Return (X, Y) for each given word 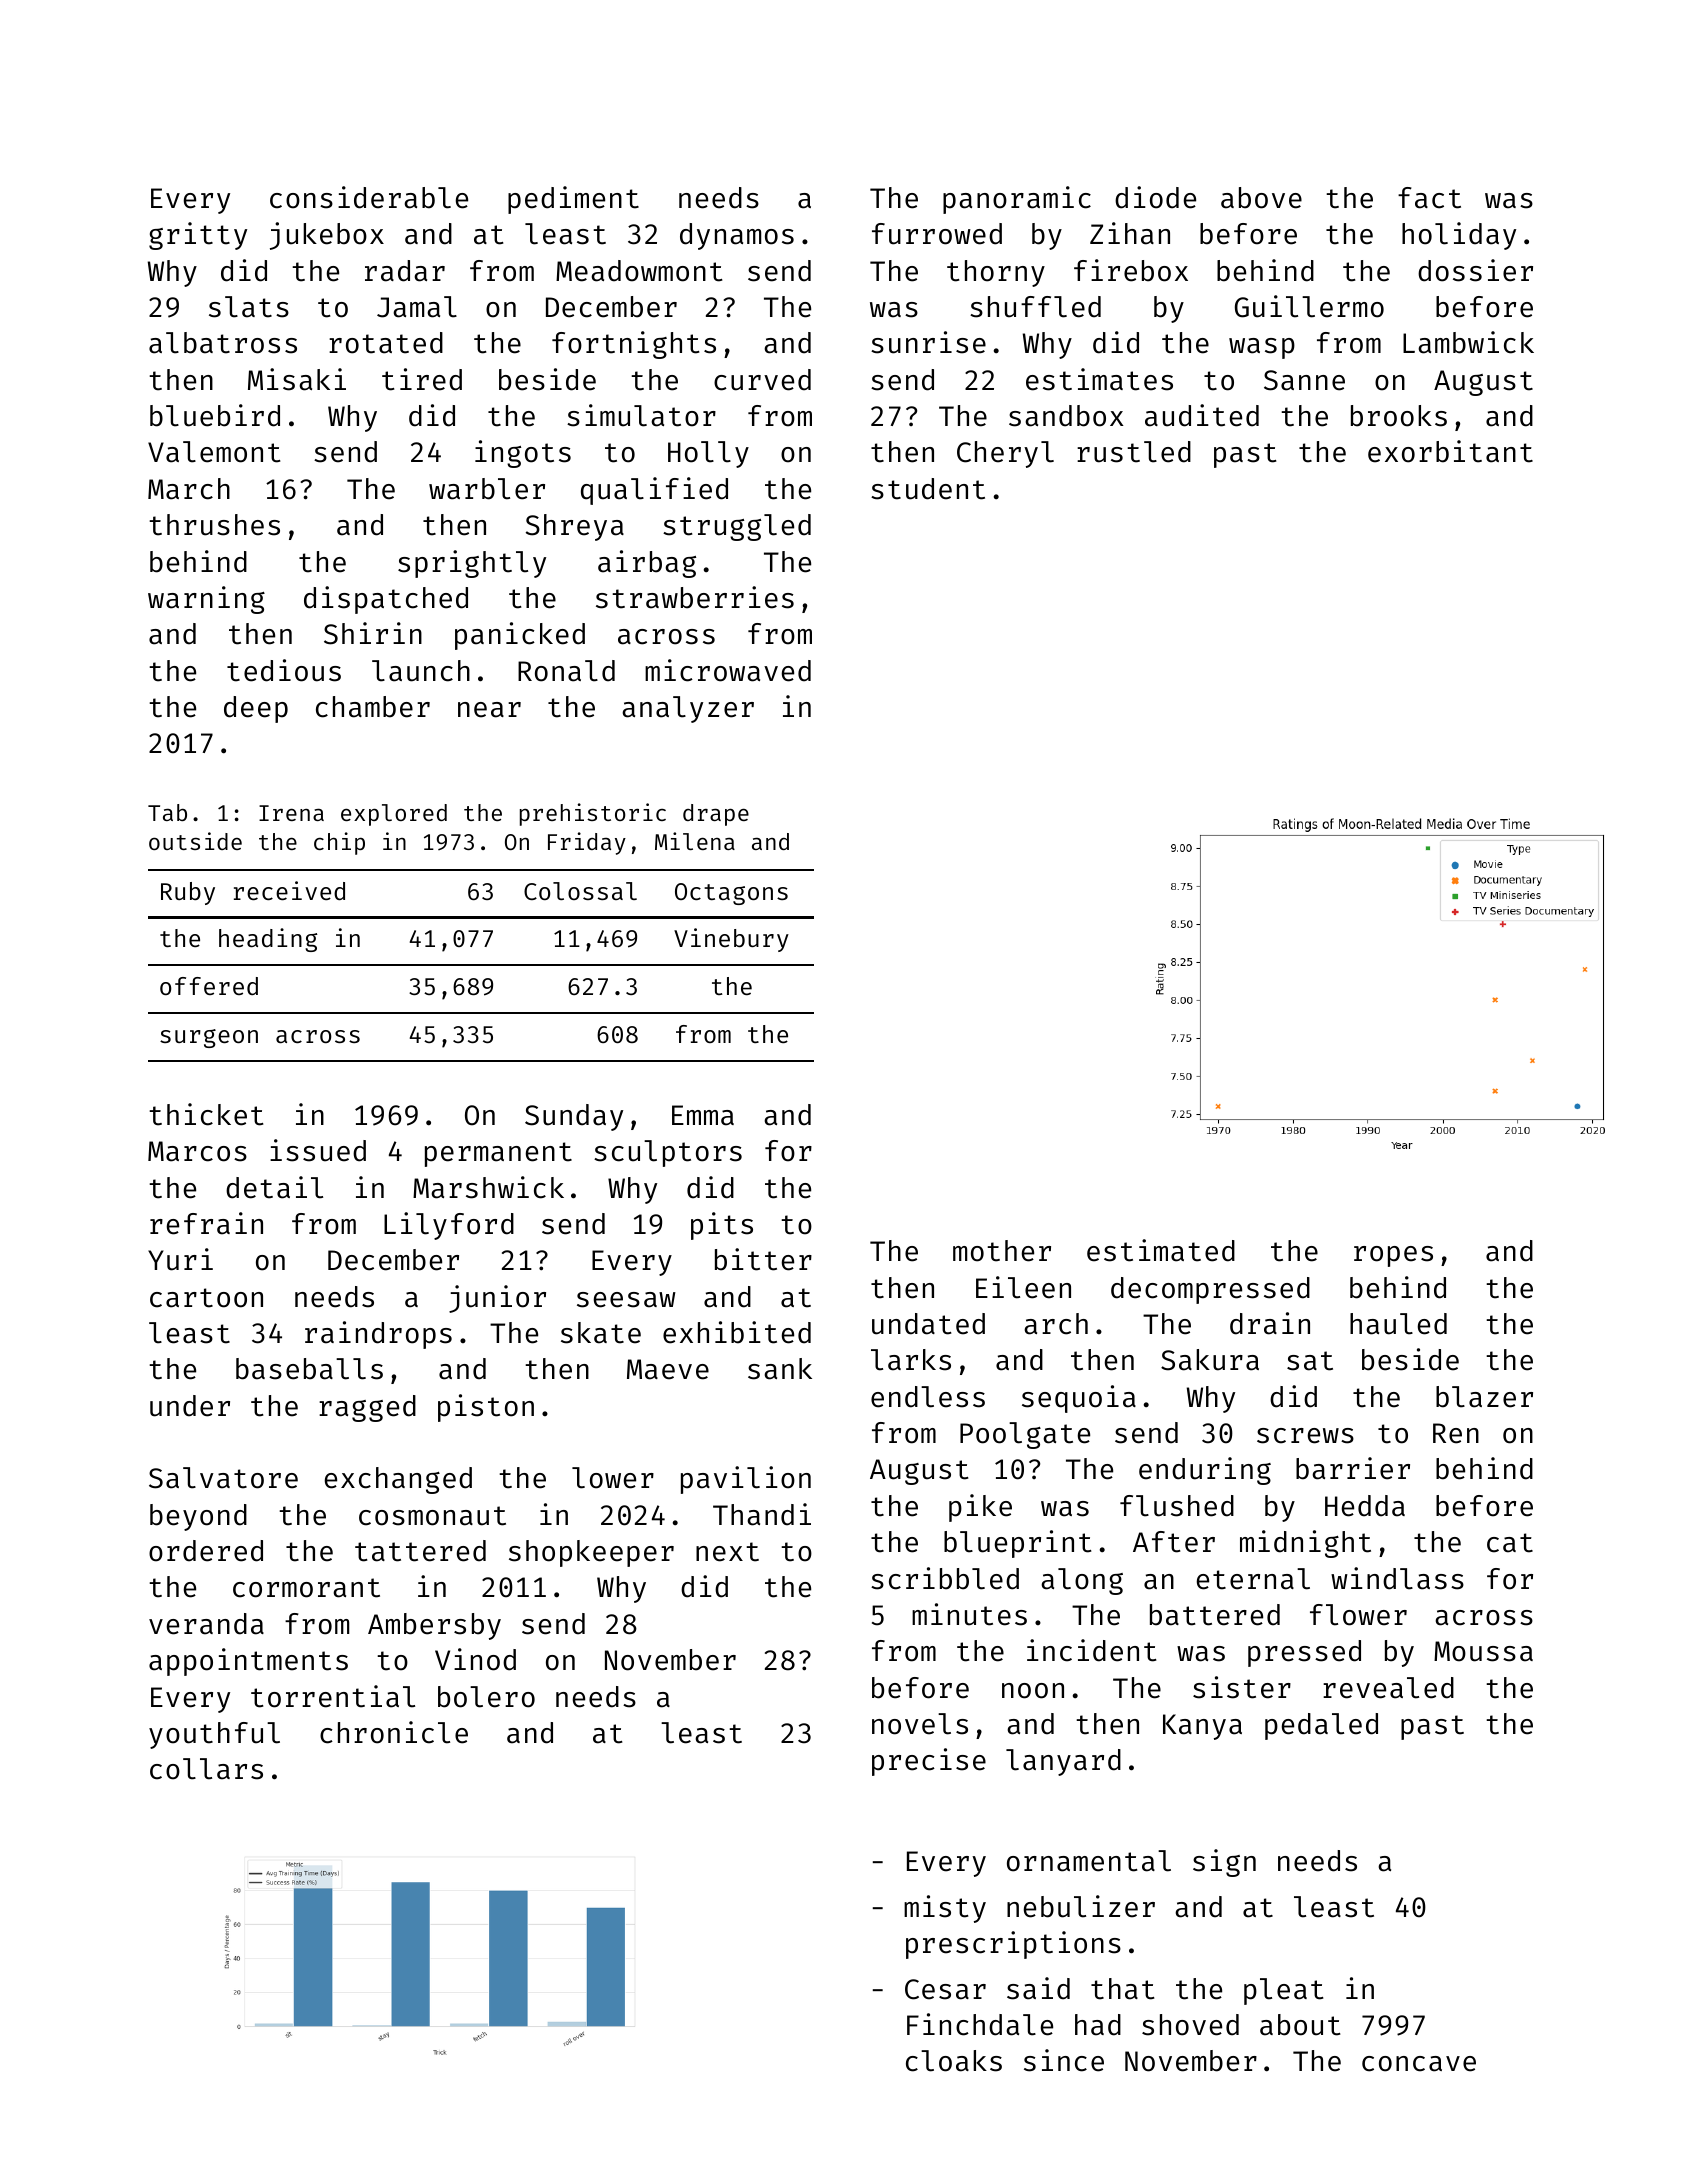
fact (1429, 198)
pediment (573, 200)
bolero (486, 1697)
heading (268, 940)
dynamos (737, 236)
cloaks (954, 2061)
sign (1224, 1863)
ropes (1393, 1256)
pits (722, 1226)
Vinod (475, 1659)
